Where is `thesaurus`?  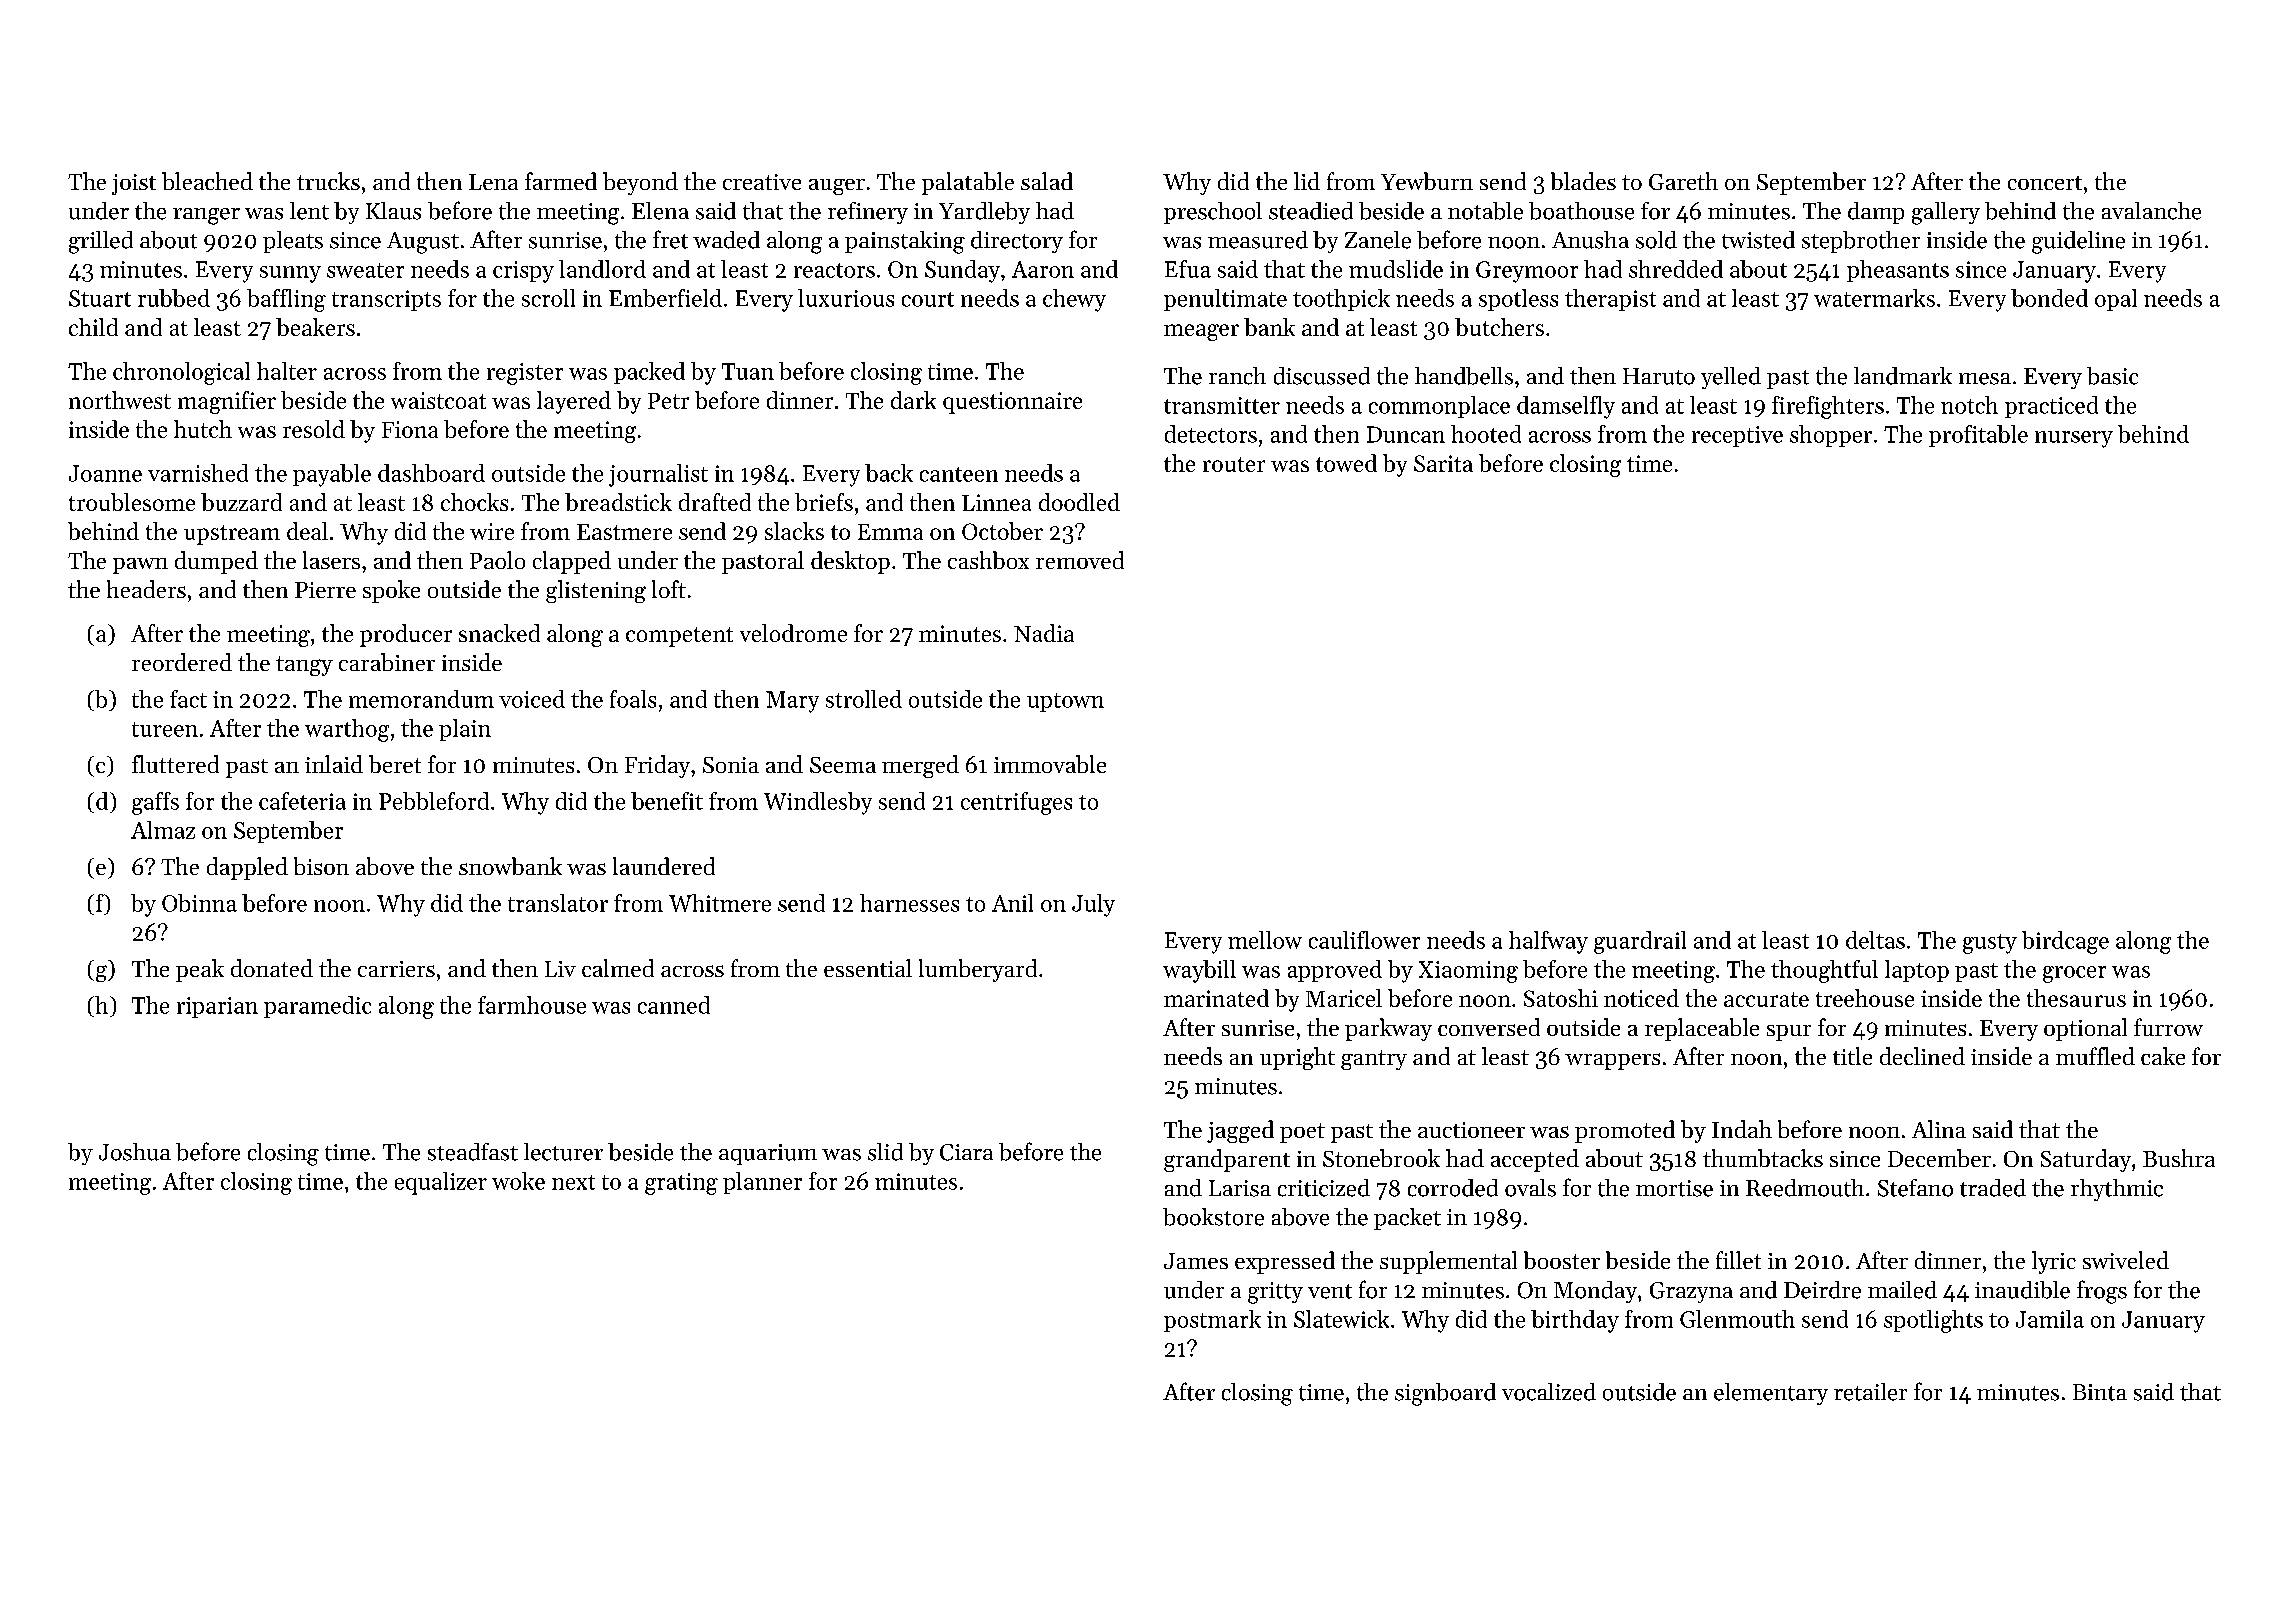
thesaurus is located at coordinates (2076, 998).
